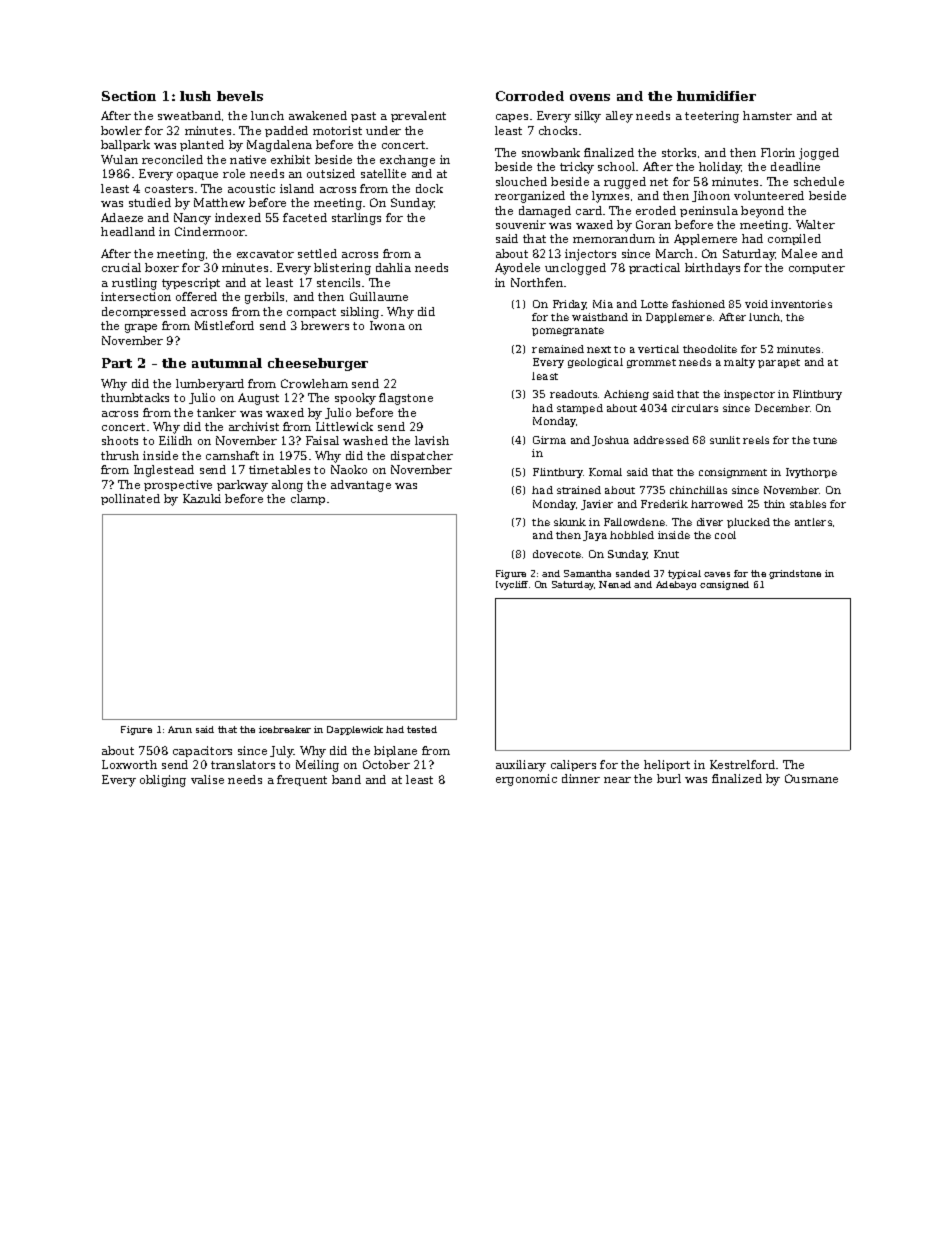 This screenshot has height=1233, width=952. I want to click on tested, so click(422, 729).
